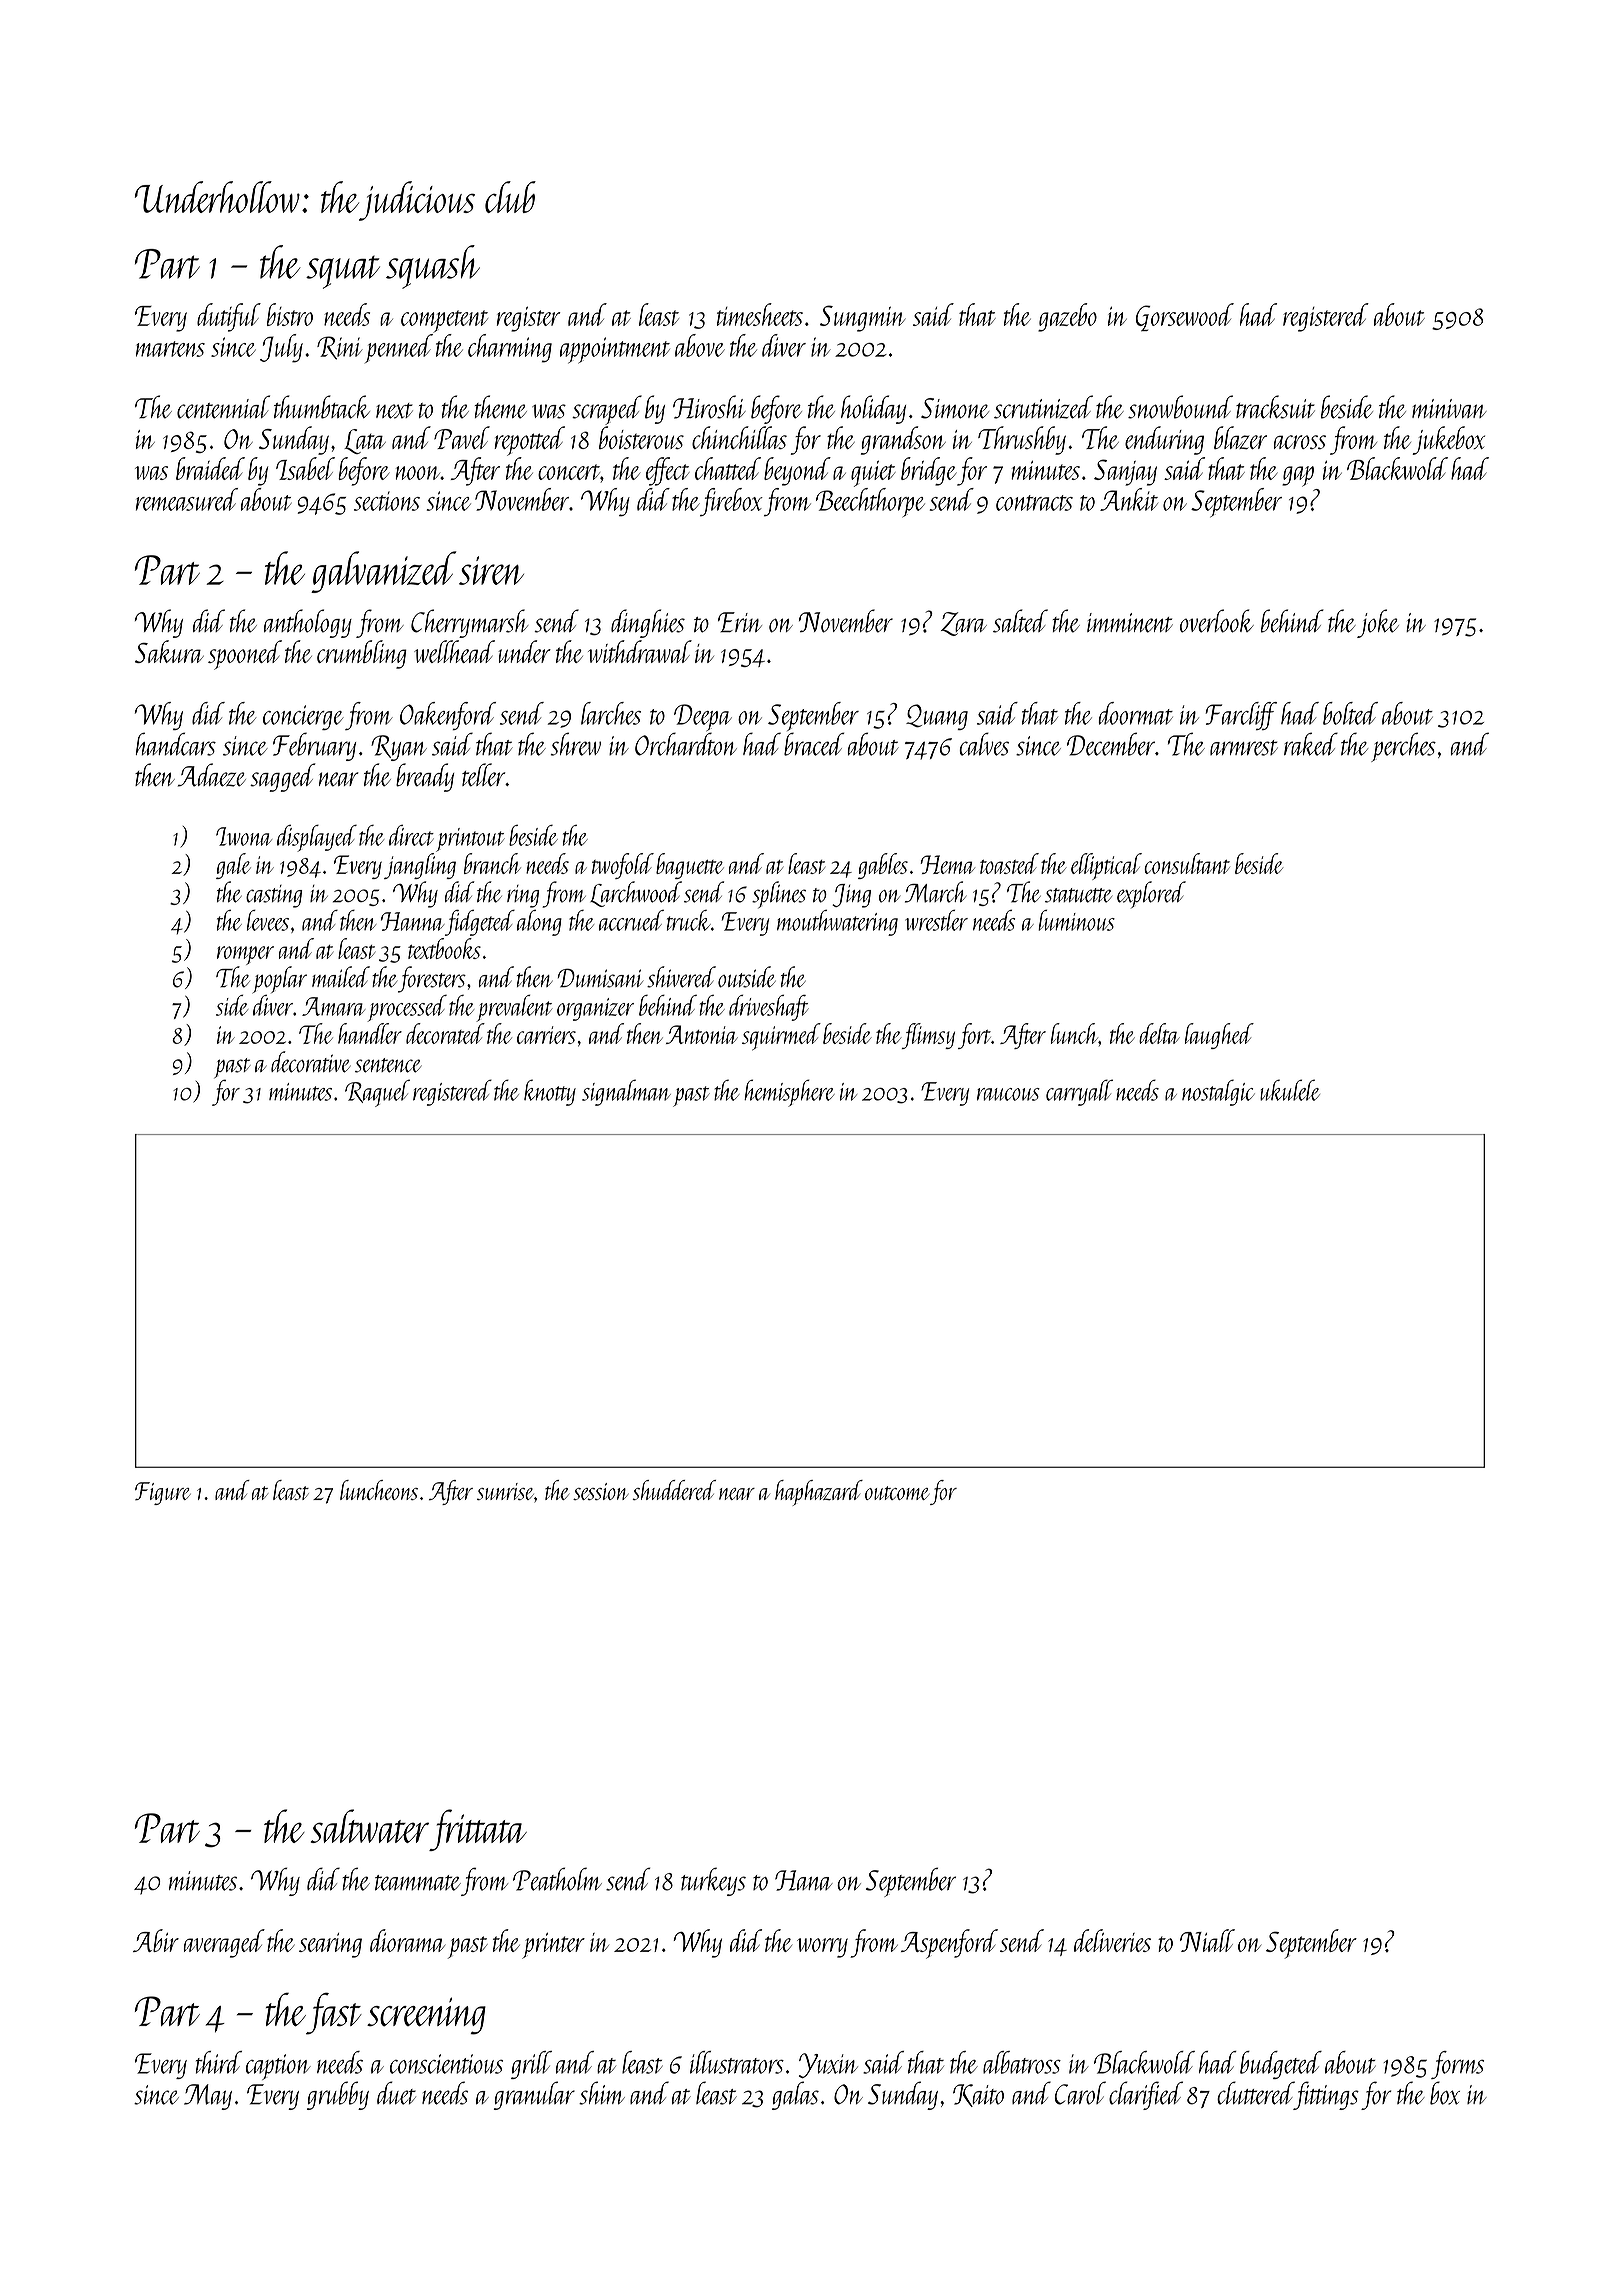  I want to click on galvanized, so click(383, 572).
